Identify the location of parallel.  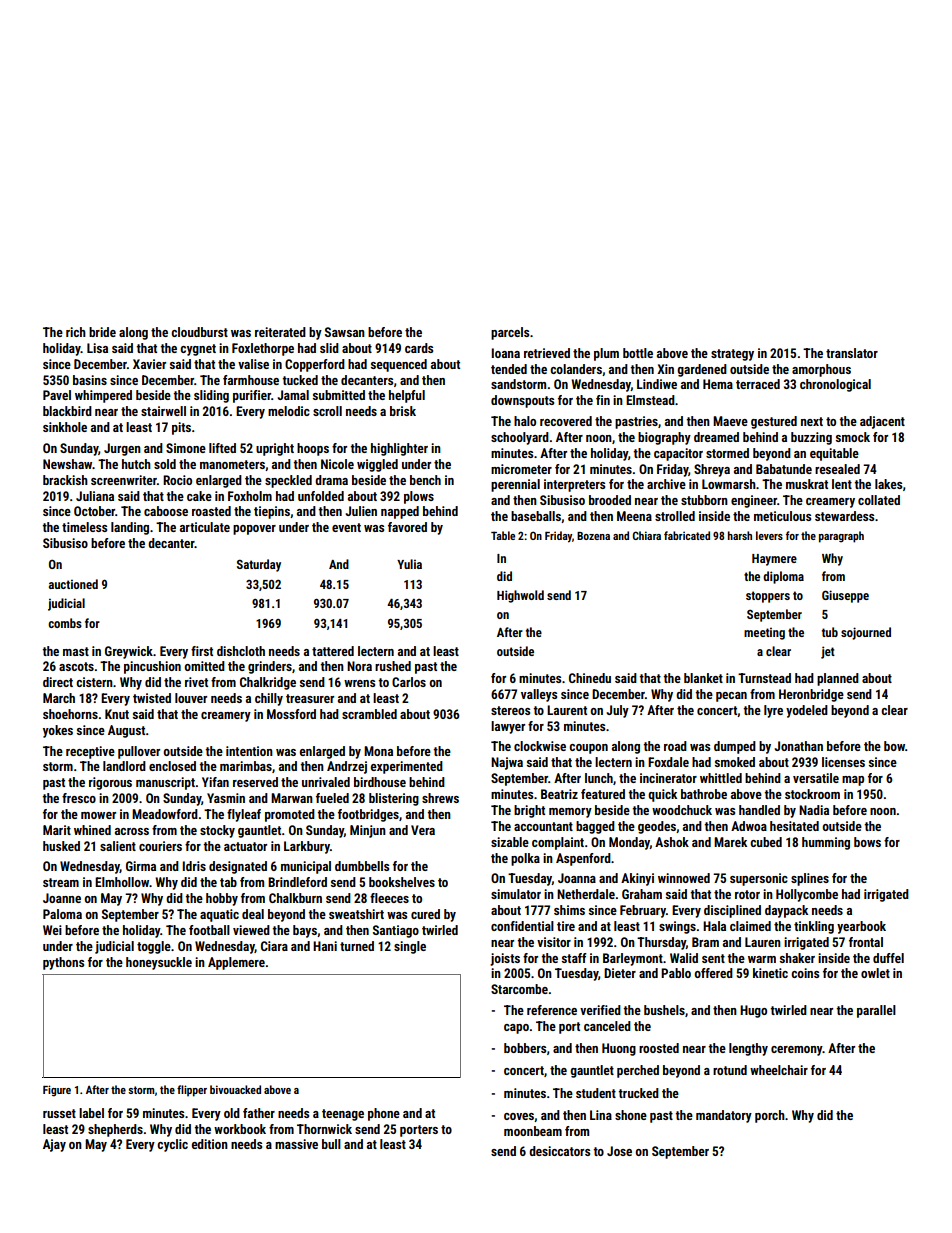
(876, 1011).
